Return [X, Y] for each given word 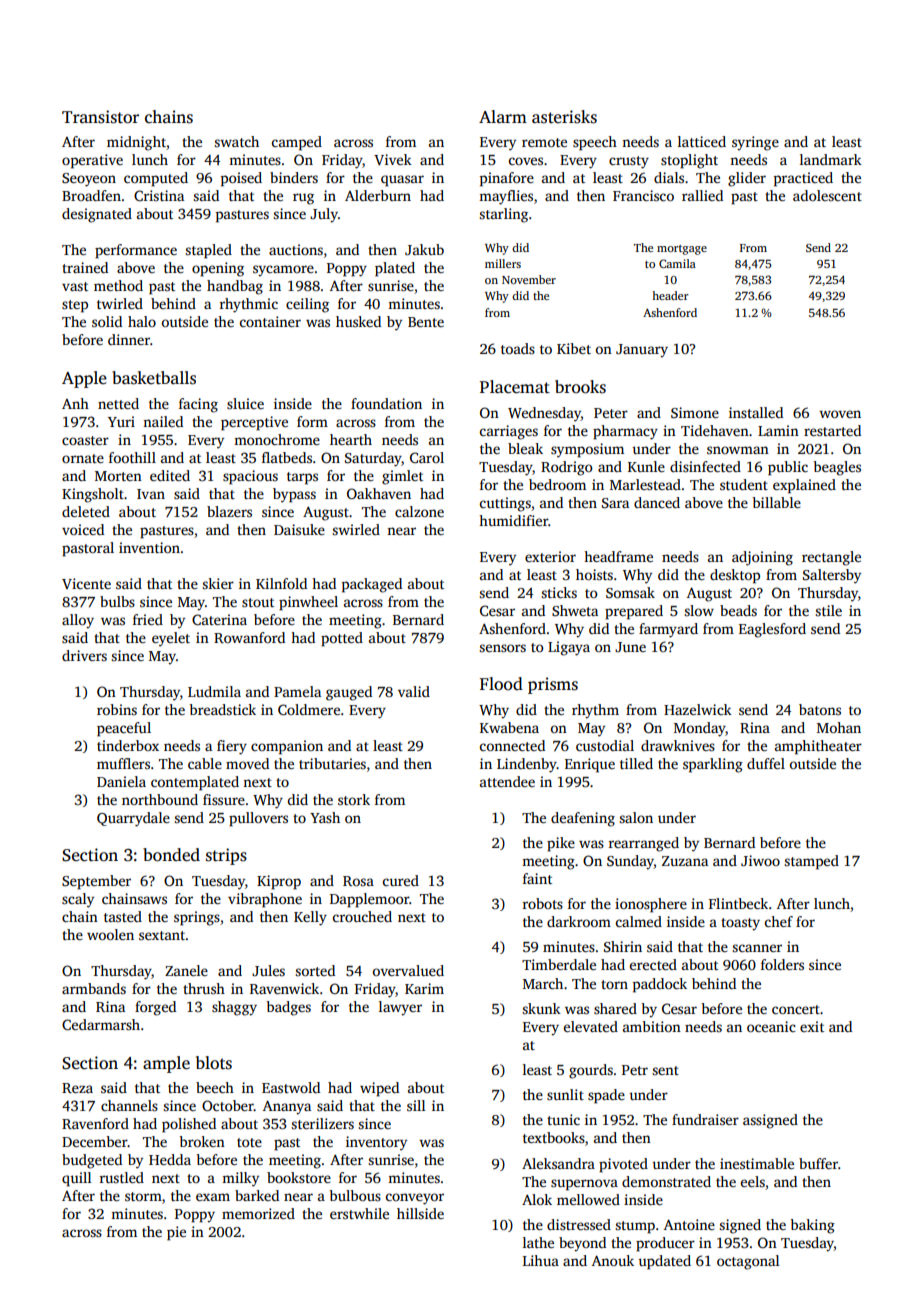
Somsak [630, 592]
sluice [245, 403]
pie [176, 1233]
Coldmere [309, 709]
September [96, 882]
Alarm [503, 116]
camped [297, 143]
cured [401, 880]
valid [414, 691]
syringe [755, 143]
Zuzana [685, 861]
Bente [426, 322]
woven [840, 414]
